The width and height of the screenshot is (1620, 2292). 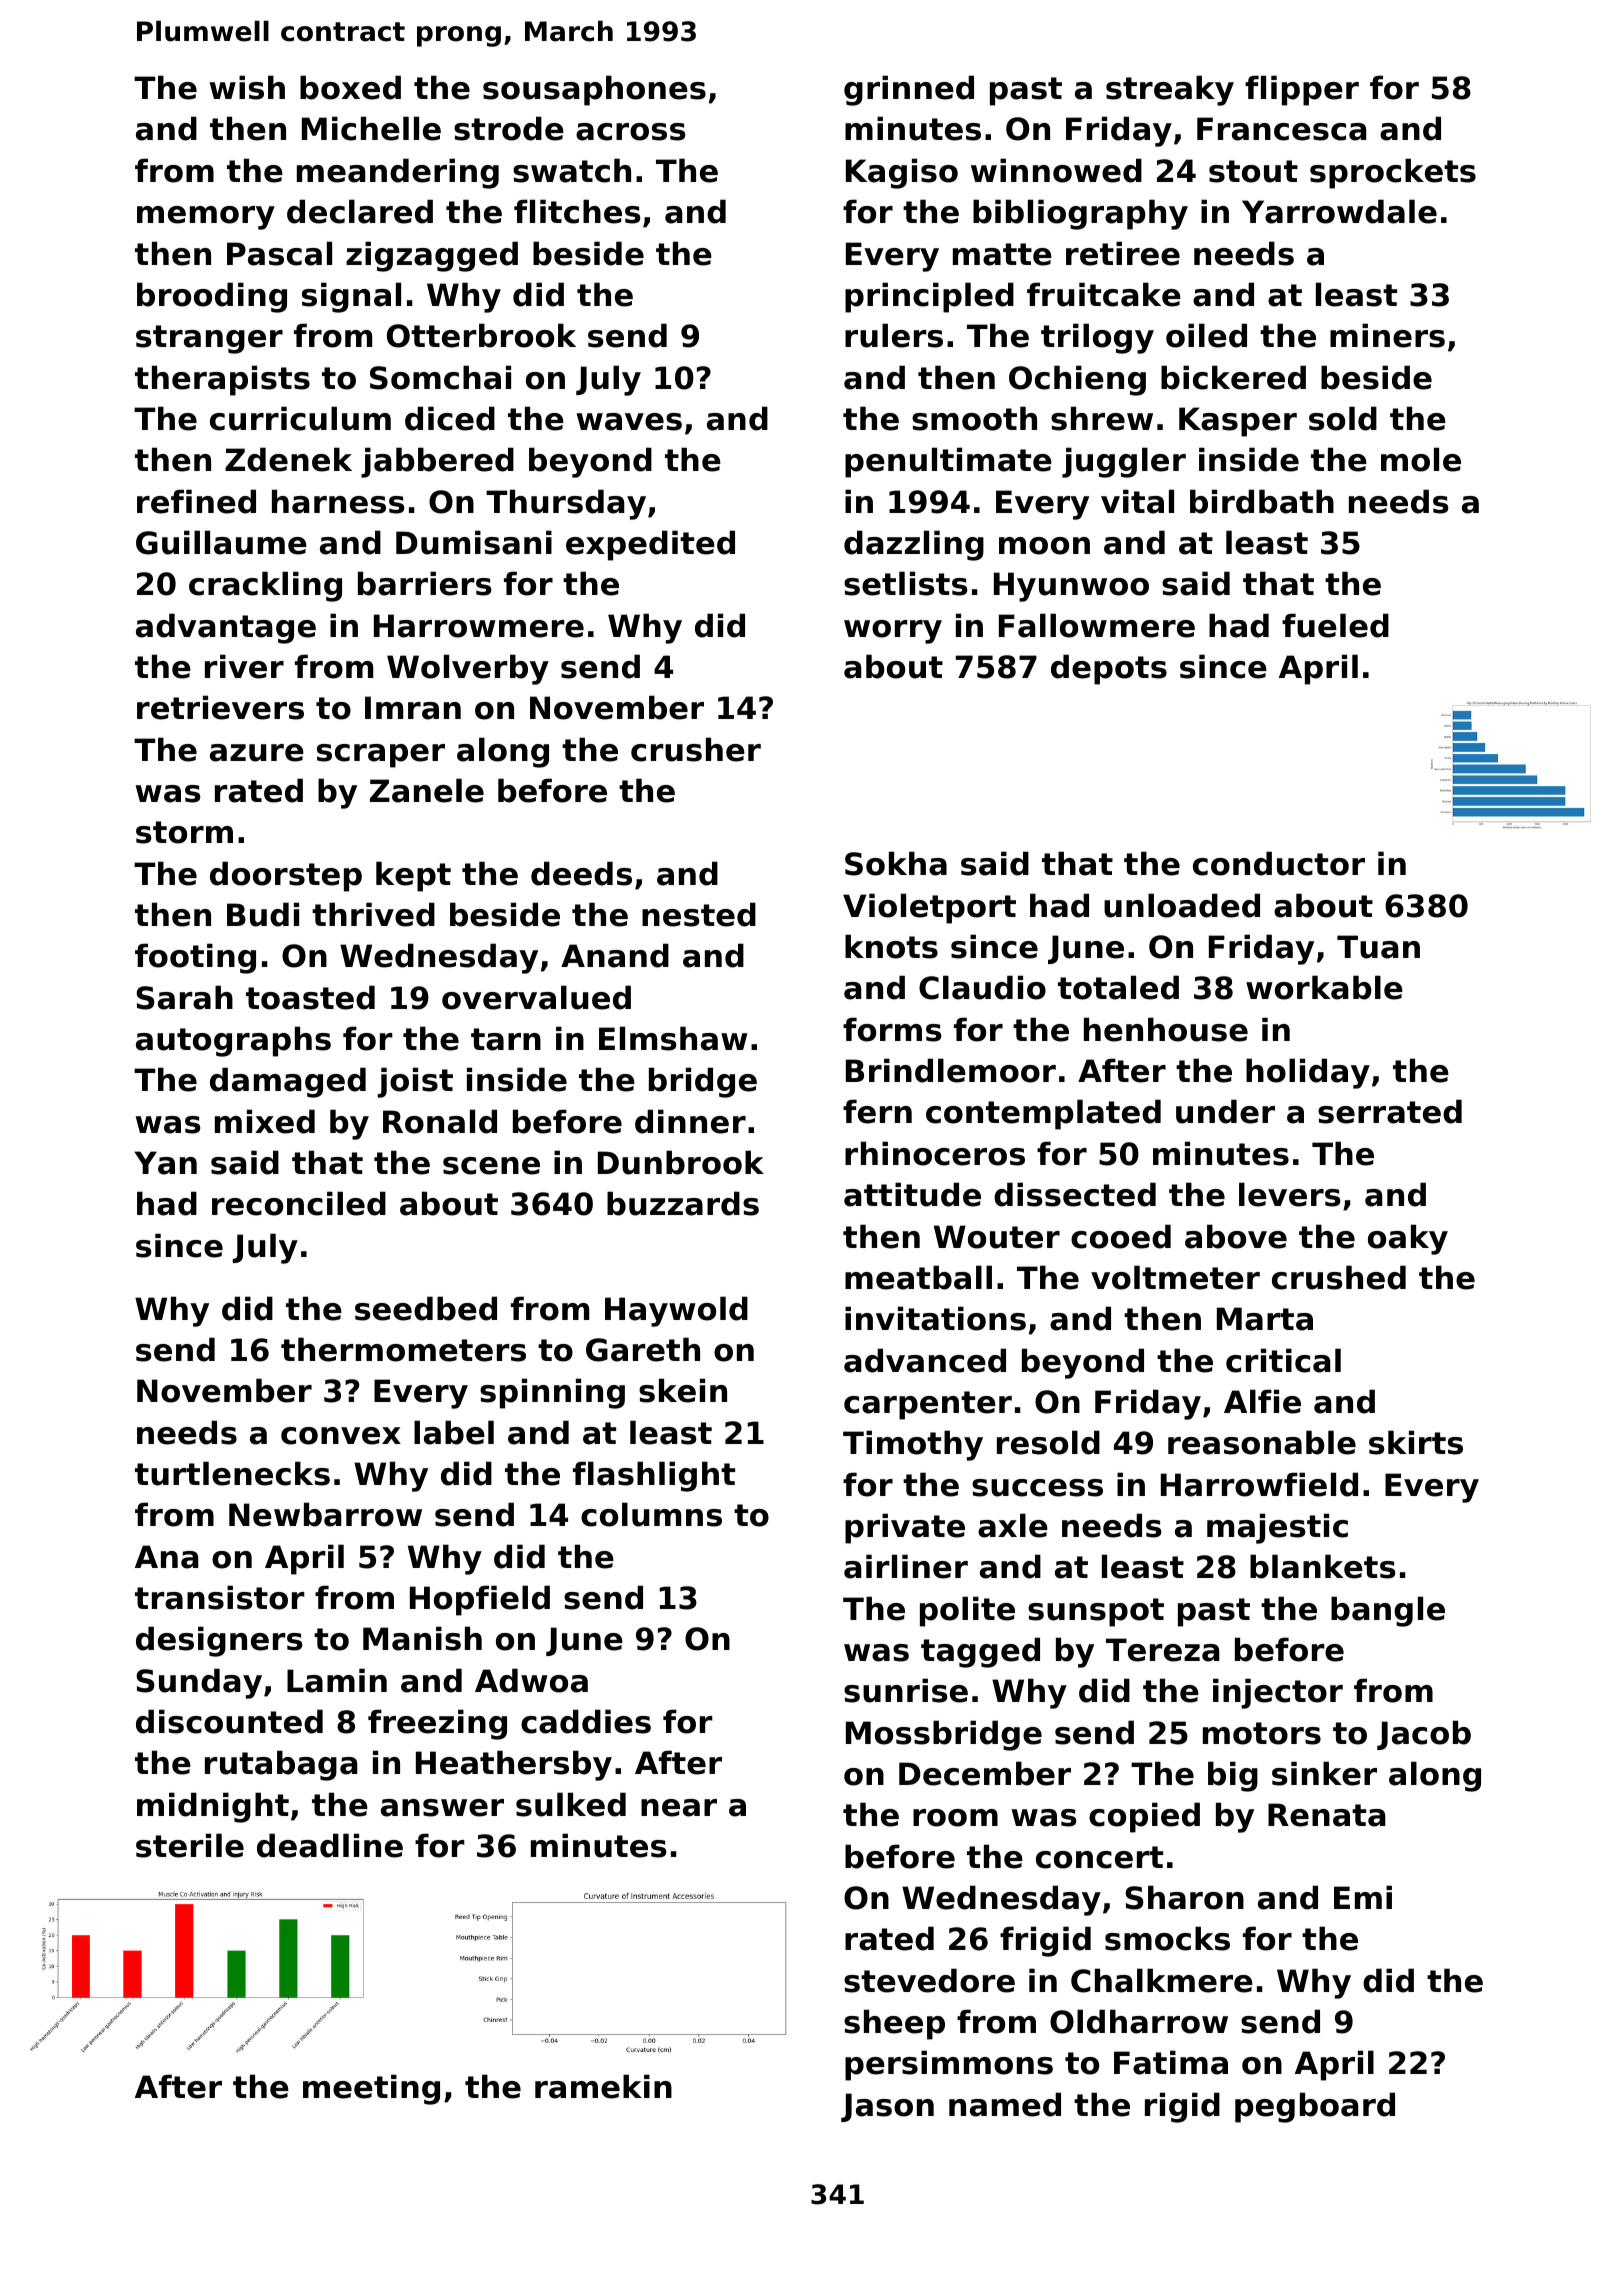 What do you see at coordinates (651, 1514) in the screenshot?
I see `columns` at bounding box center [651, 1514].
